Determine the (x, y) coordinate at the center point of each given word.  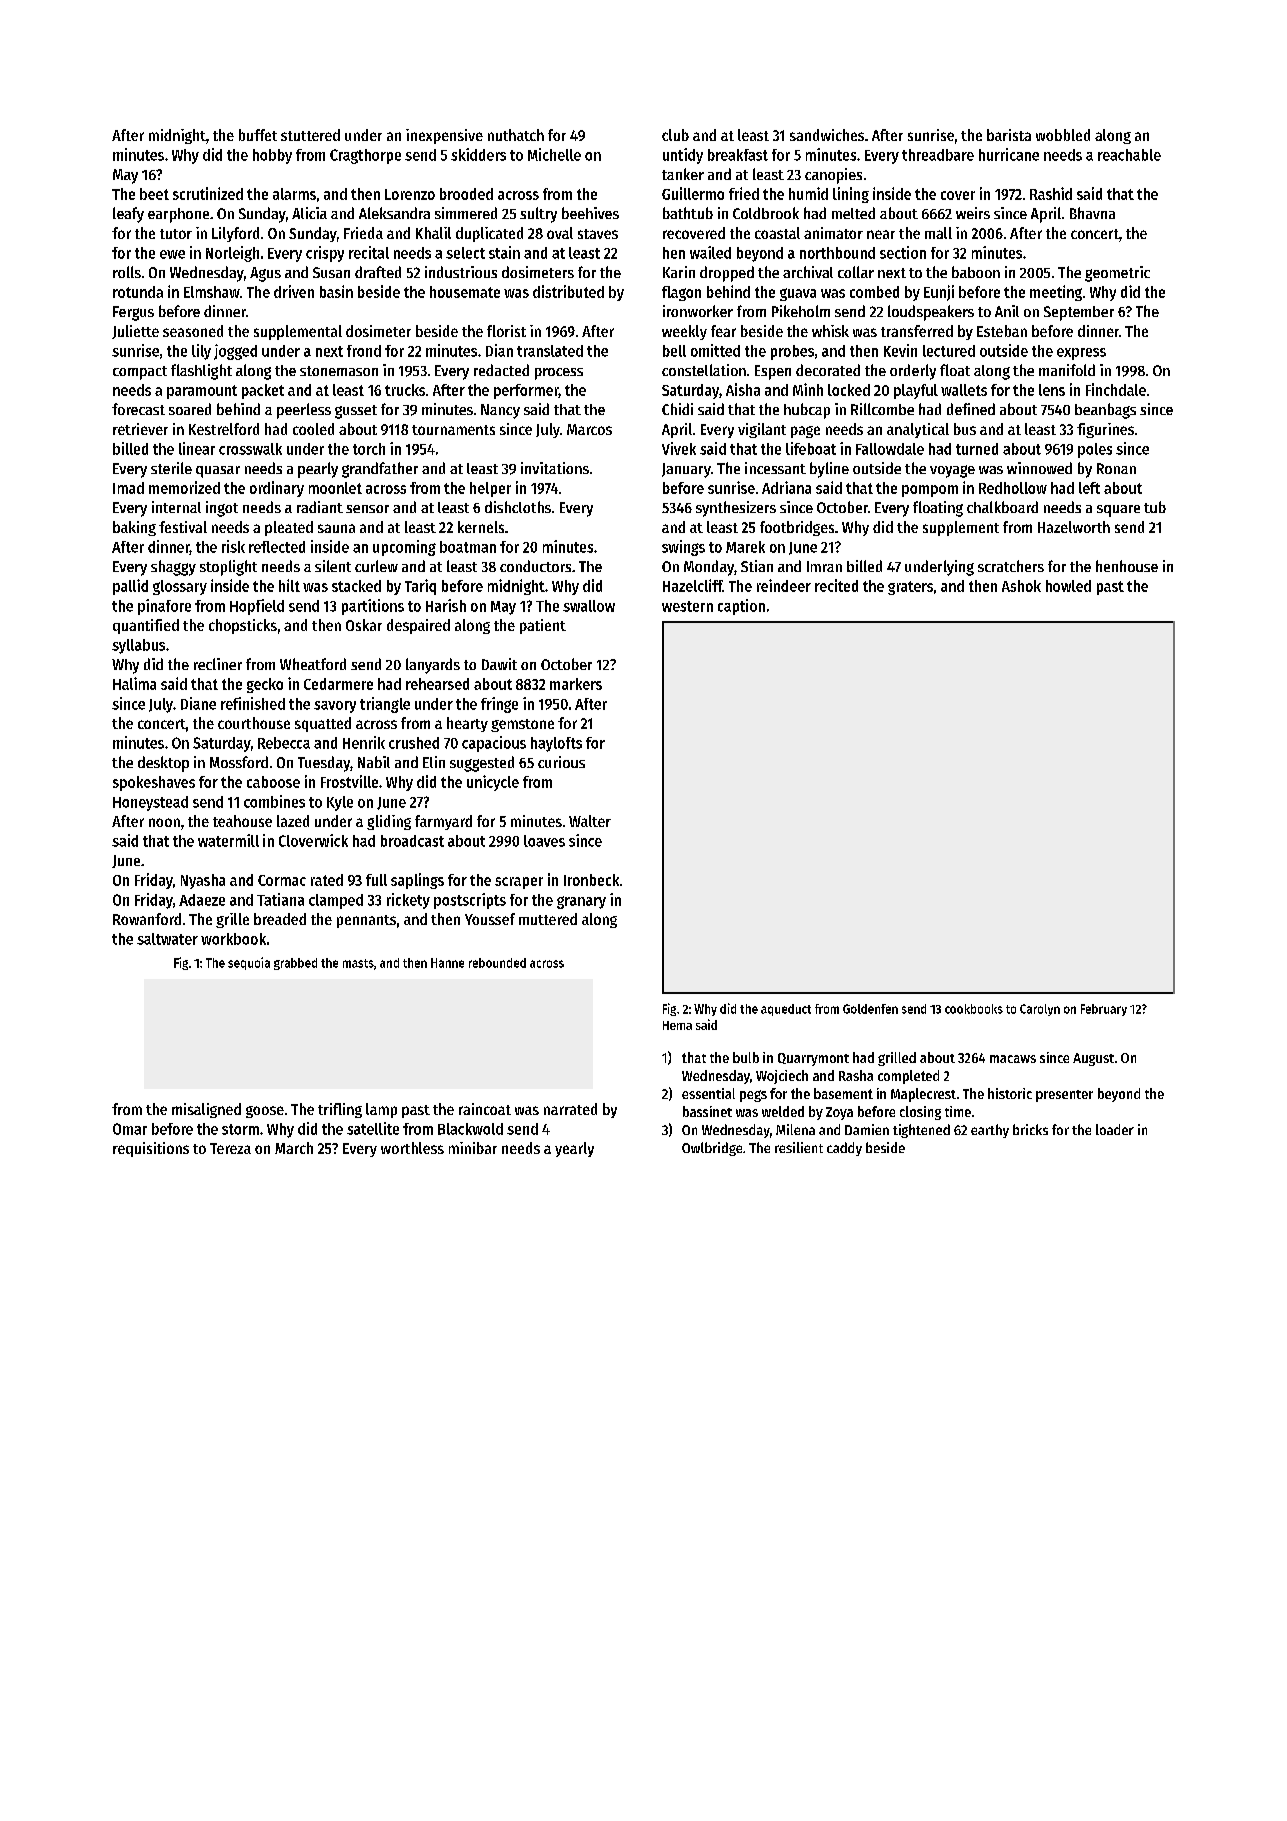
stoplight (228, 568)
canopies (833, 176)
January (686, 470)
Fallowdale (890, 449)
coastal (777, 233)
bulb (746, 1057)
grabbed (295, 964)
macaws (1013, 1059)
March (294, 1148)
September (1079, 313)
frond (364, 351)
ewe (172, 254)
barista (1009, 135)
